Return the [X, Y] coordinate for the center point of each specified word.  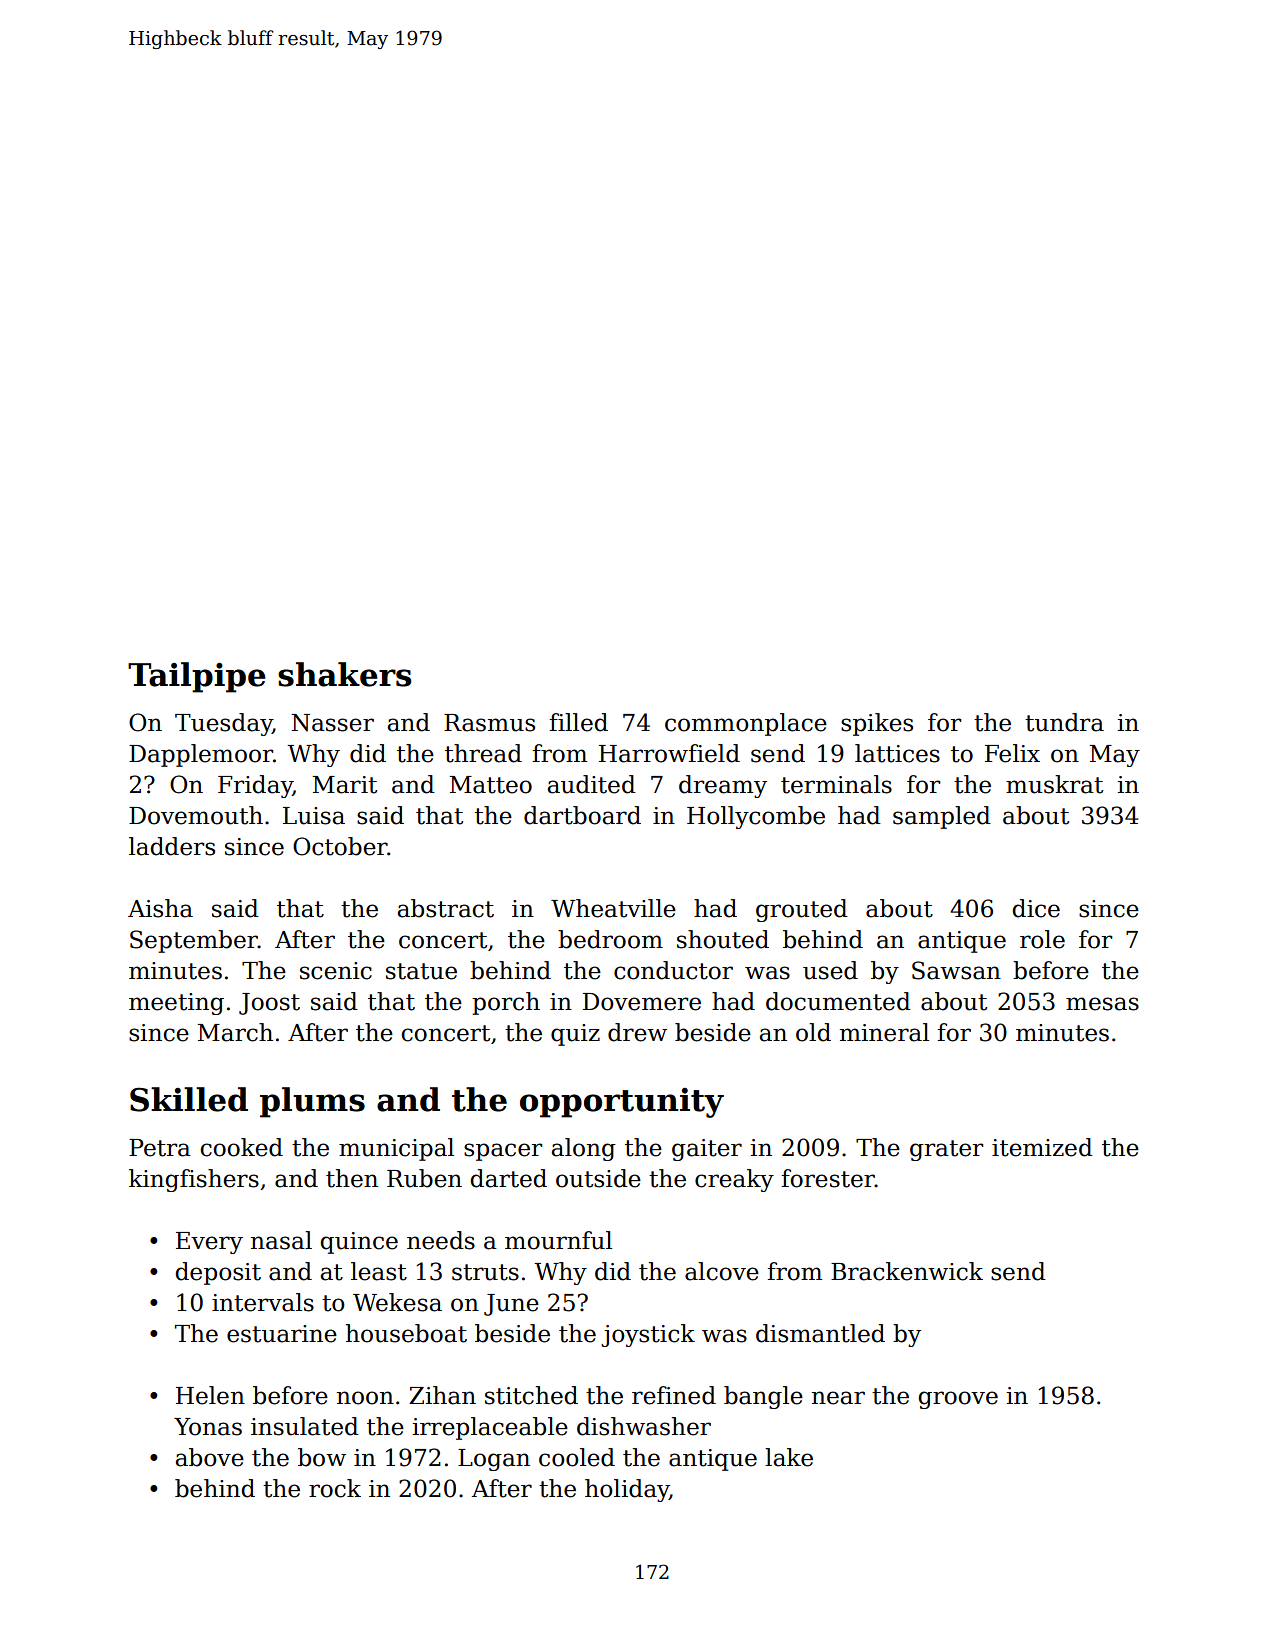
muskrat [1054, 784]
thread [483, 753]
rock [335, 1488]
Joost [269, 1004]
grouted [802, 910]
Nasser [332, 723]
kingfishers [194, 1180]
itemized [1042, 1147]
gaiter [707, 1150]
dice [1036, 908]
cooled [577, 1457]
